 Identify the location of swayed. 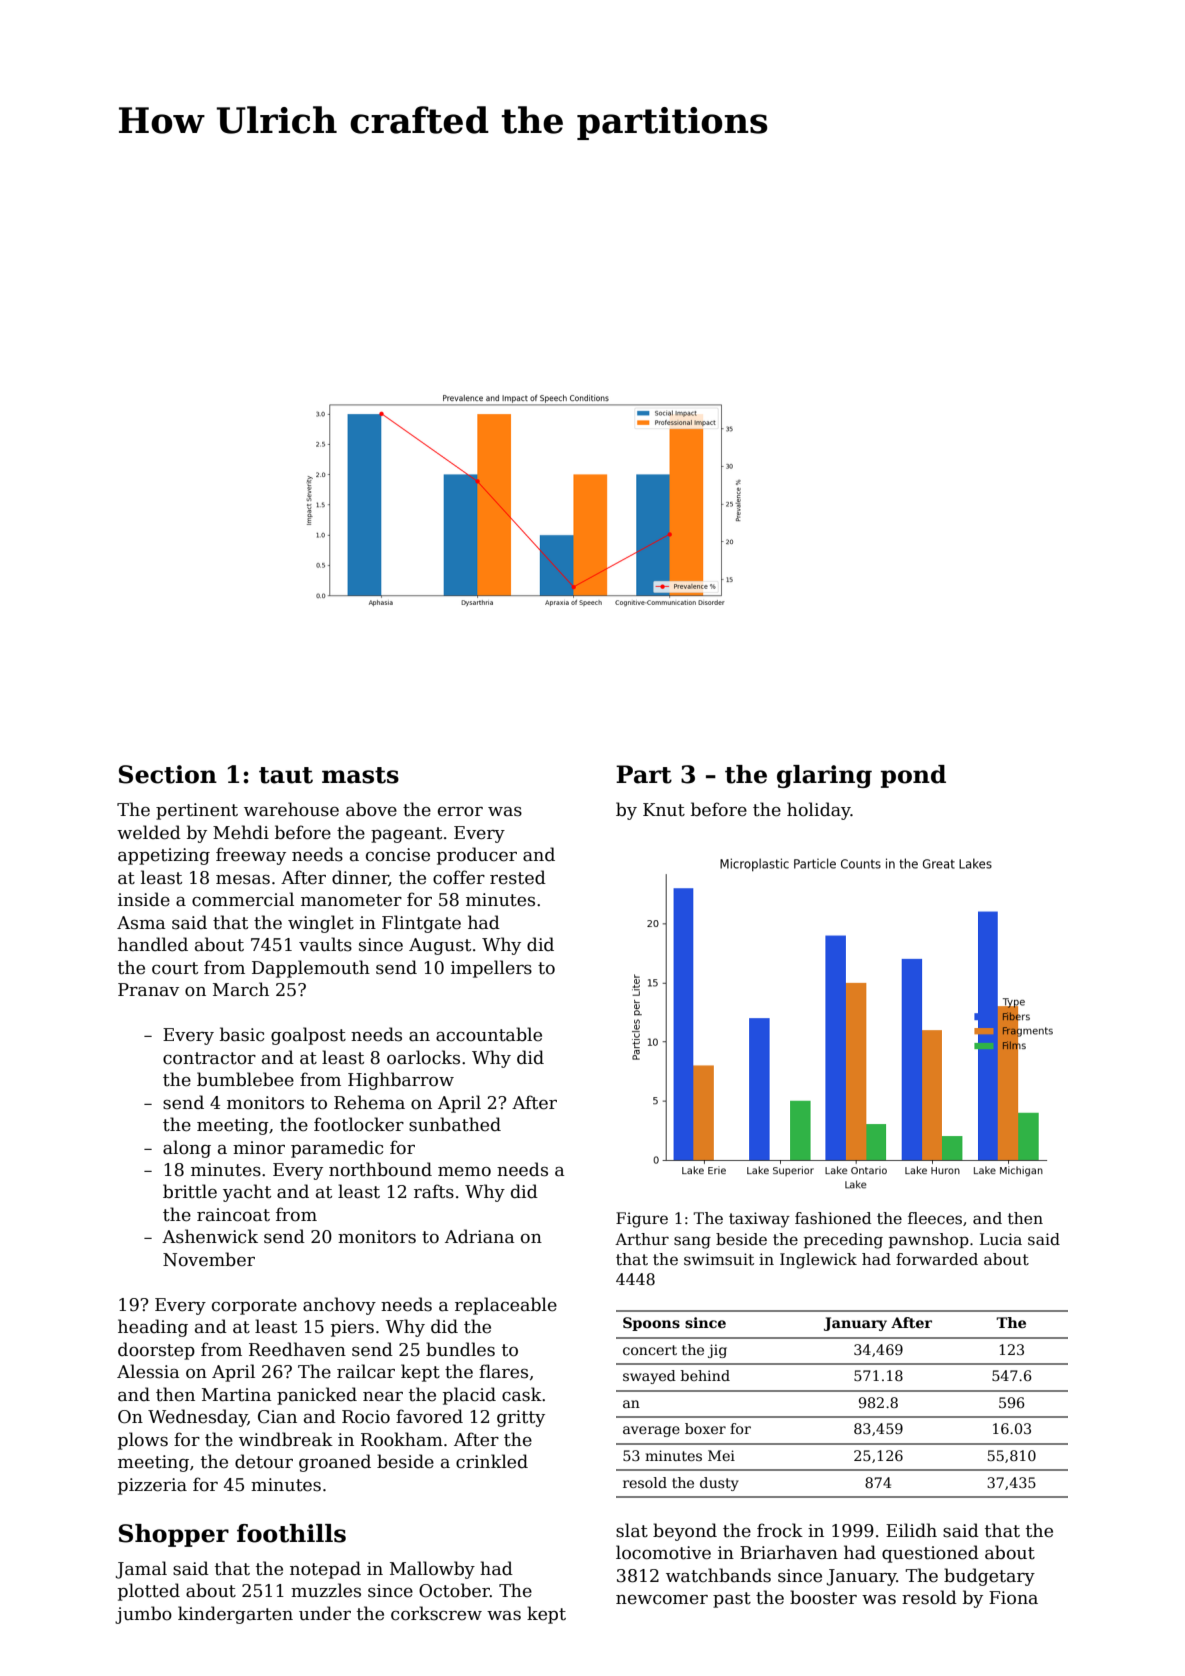
(649, 1377).
